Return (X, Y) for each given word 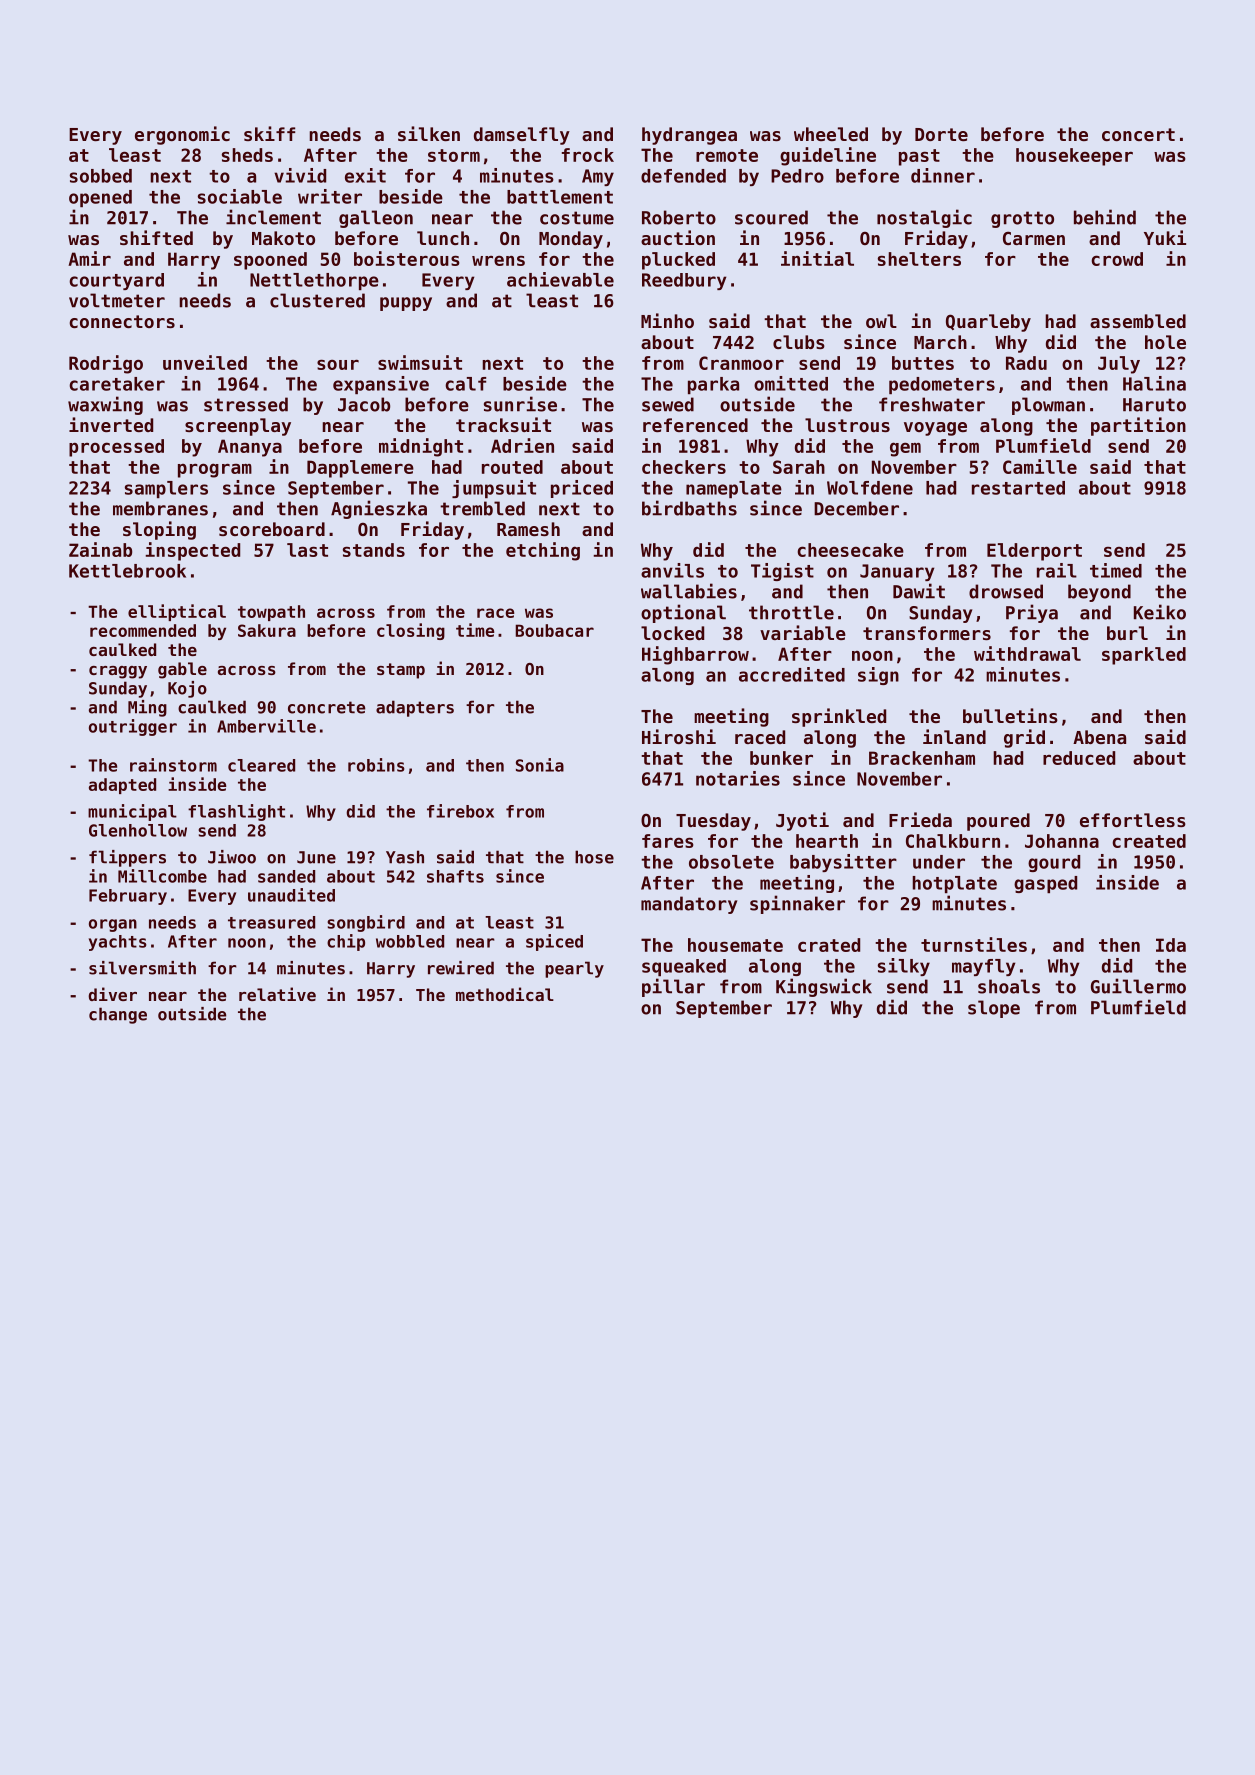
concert (1138, 134)
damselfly (522, 136)
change (118, 1015)
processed (116, 448)
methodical (505, 994)
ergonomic (182, 135)
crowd (1117, 259)
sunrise (520, 404)
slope (994, 1009)
